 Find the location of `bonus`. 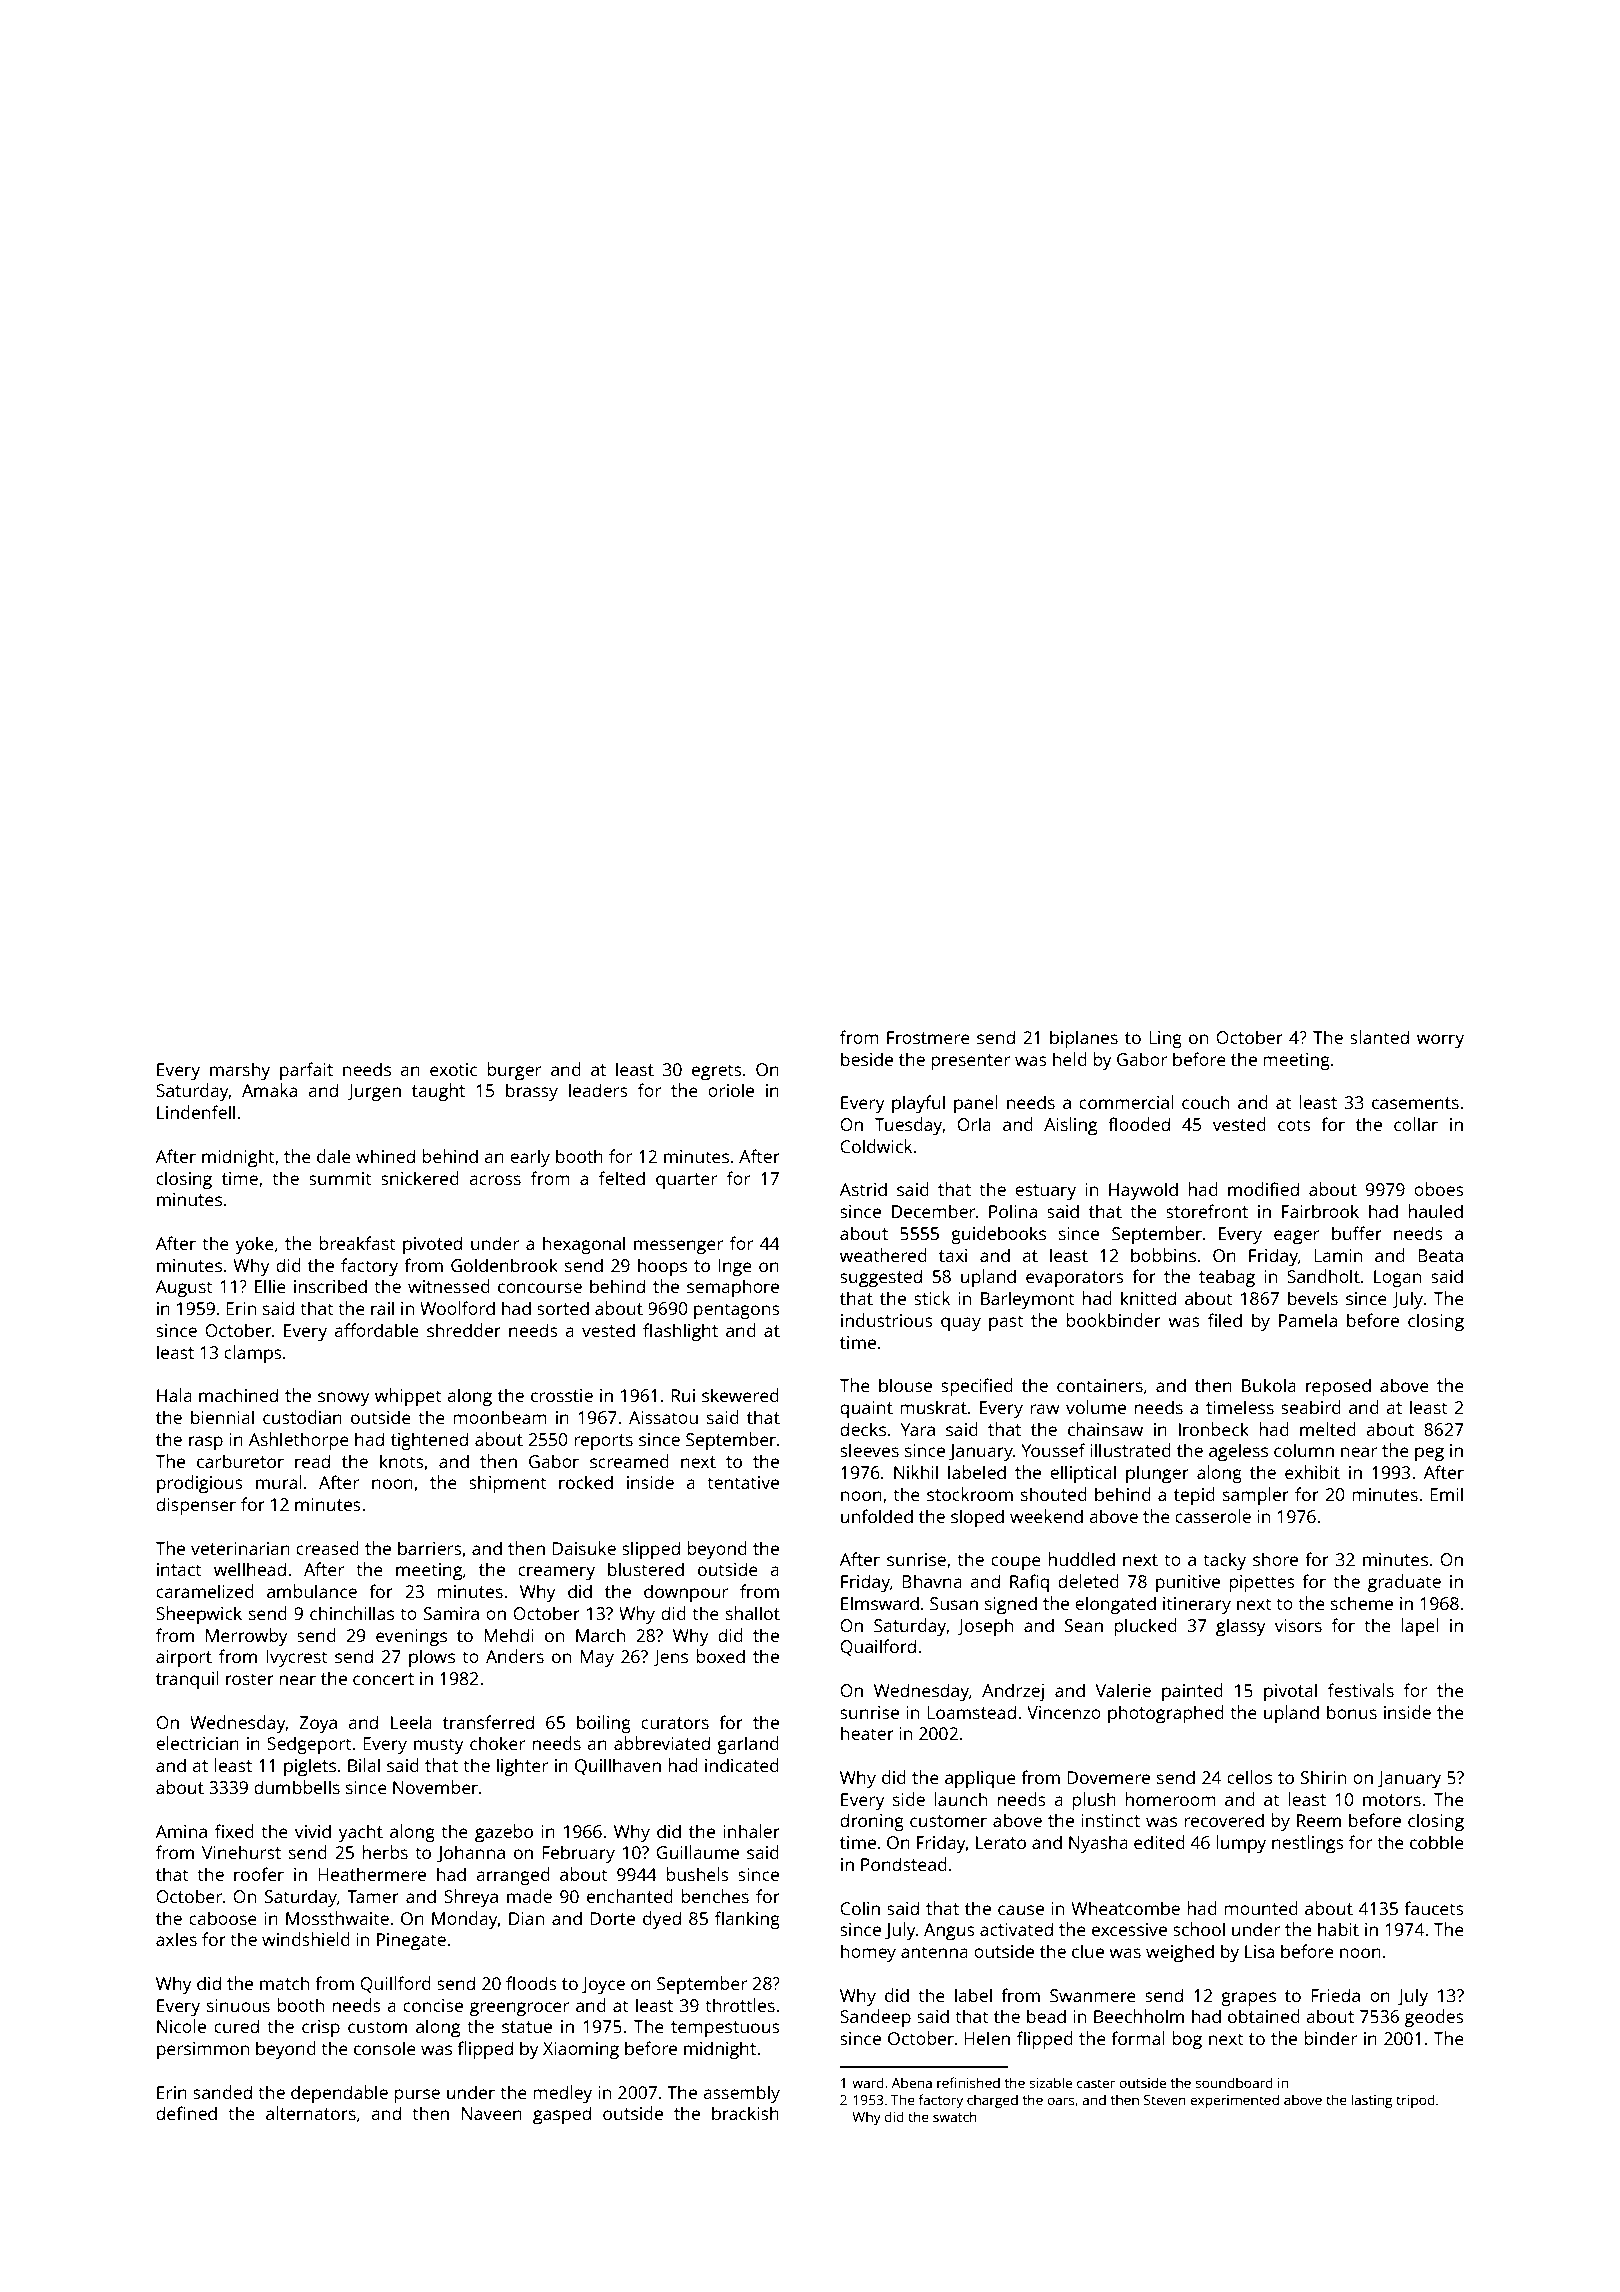

bonus is located at coordinates (1352, 1712).
